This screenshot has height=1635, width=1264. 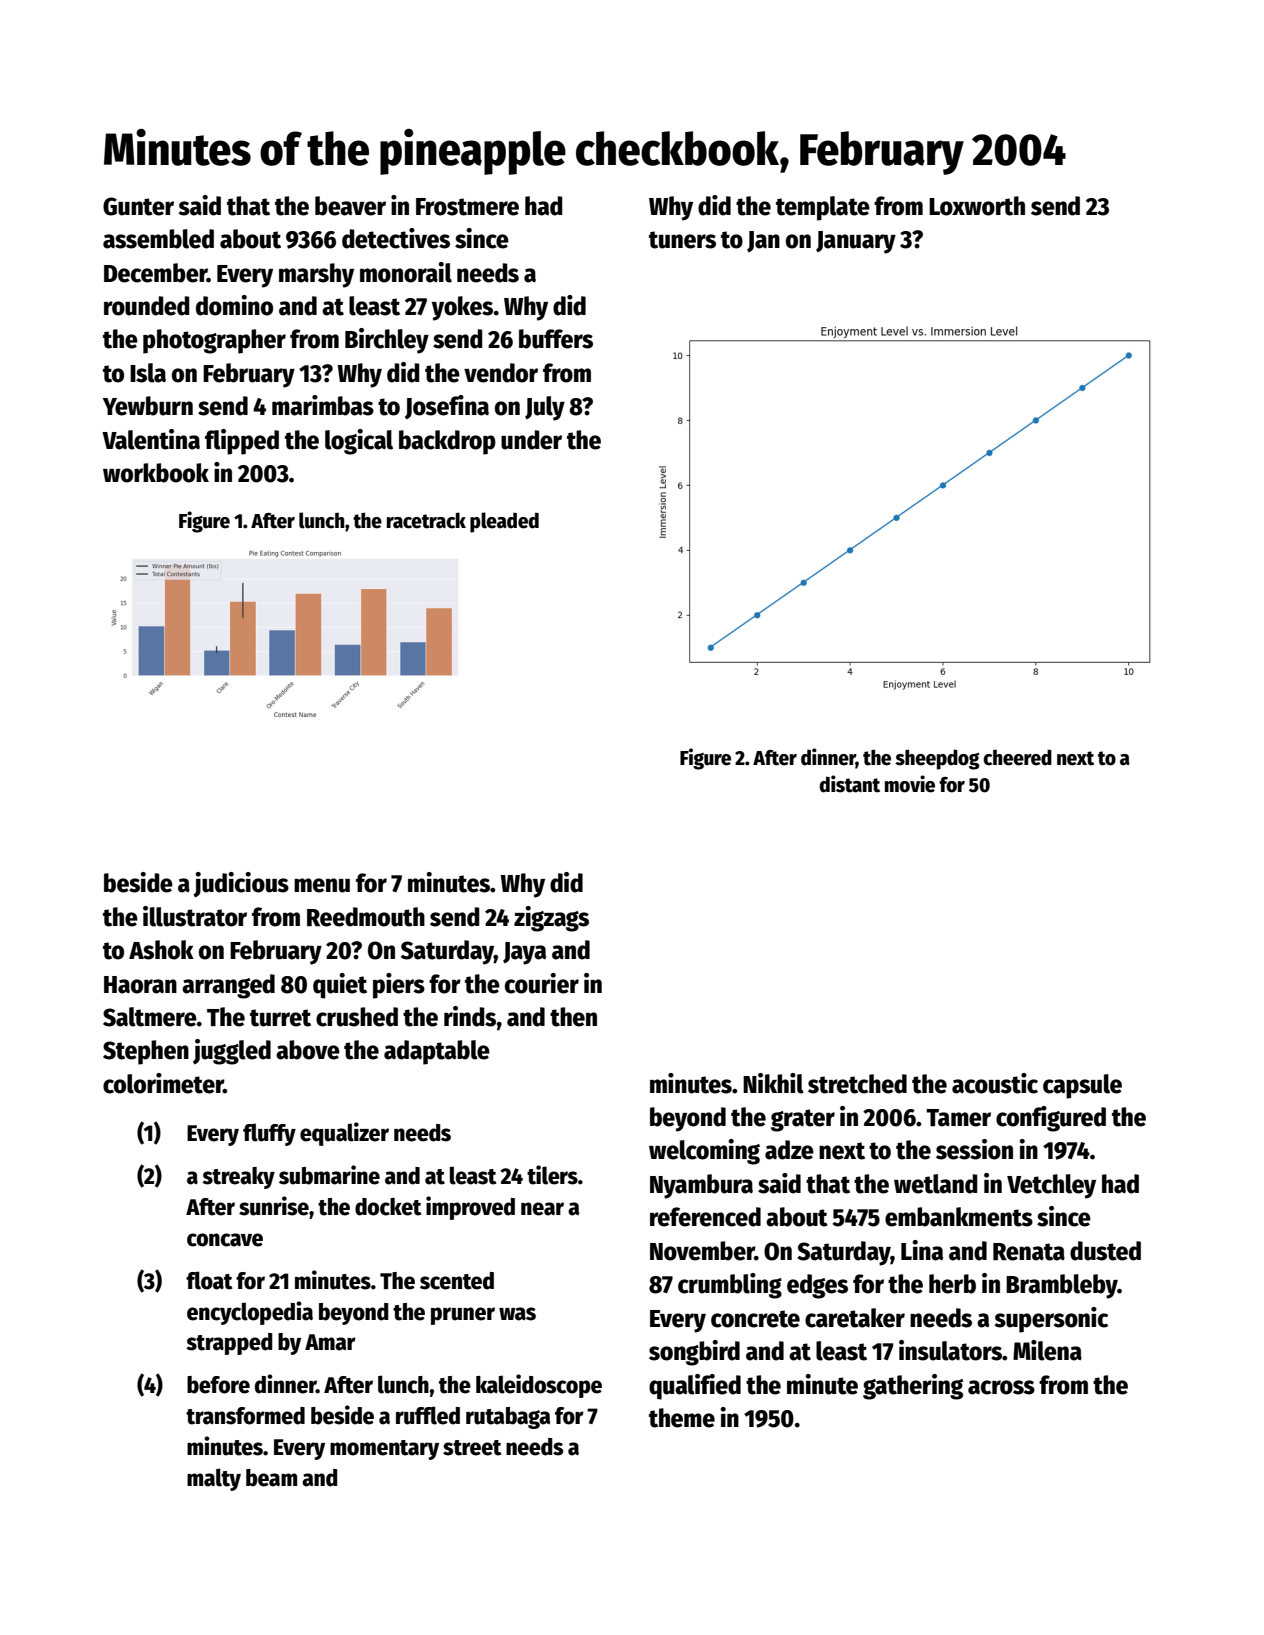 What do you see at coordinates (1082, 1086) in the screenshot?
I see `capsule` at bounding box center [1082, 1086].
